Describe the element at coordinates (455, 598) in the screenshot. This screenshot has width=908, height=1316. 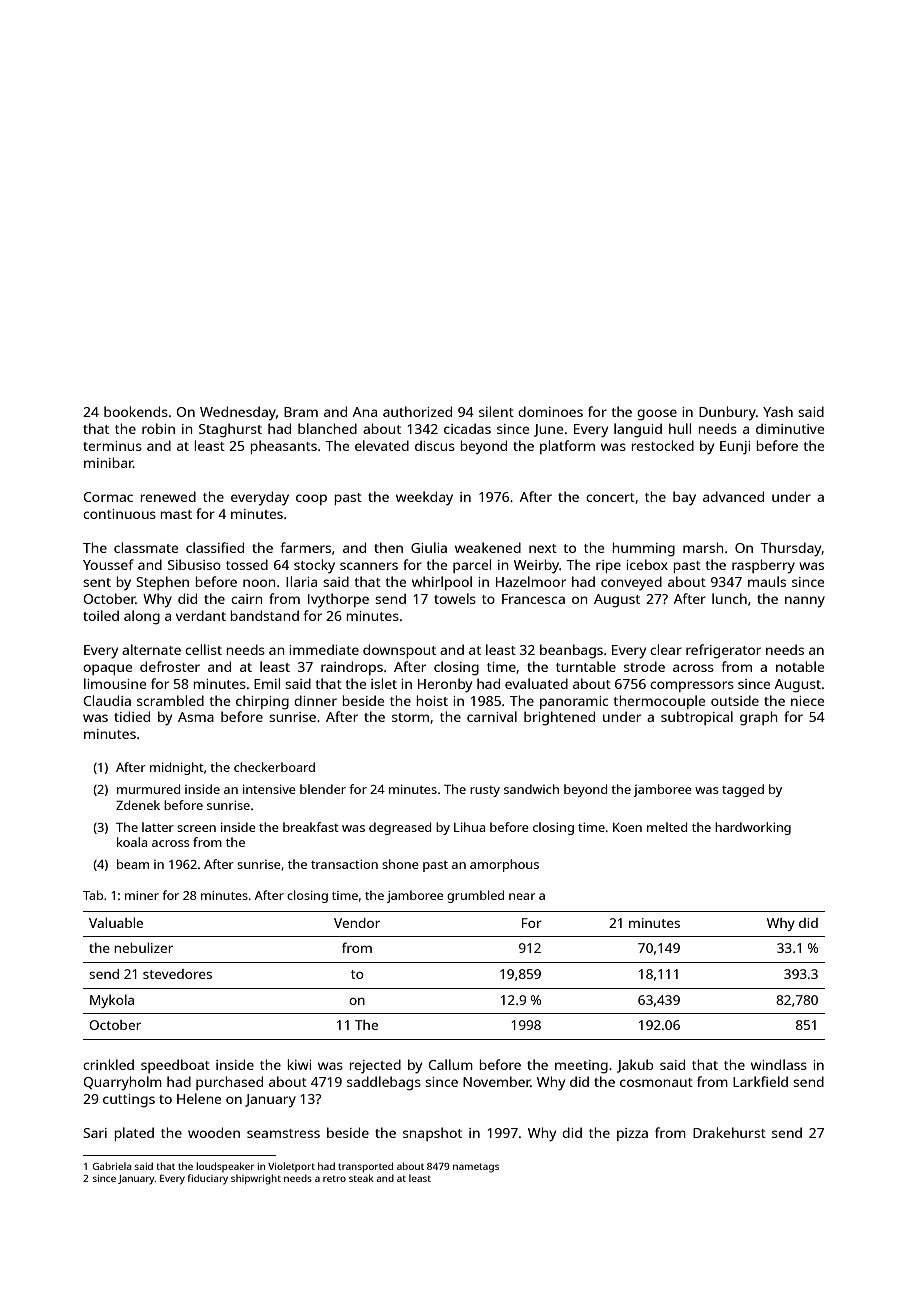
I see `towels` at that location.
